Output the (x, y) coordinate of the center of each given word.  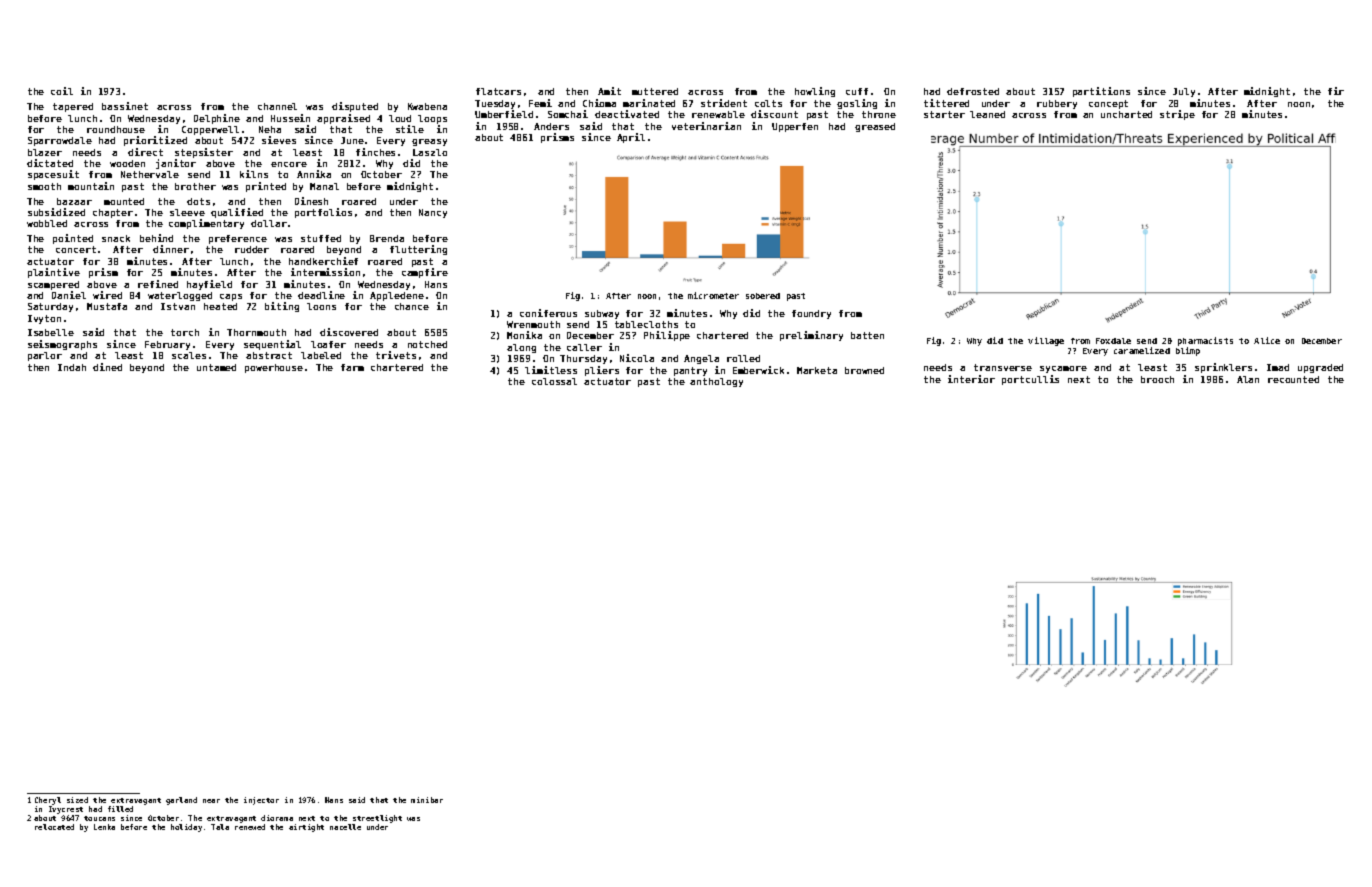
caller (584, 347)
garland (181, 801)
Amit (609, 91)
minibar (427, 800)
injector (261, 801)
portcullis (1030, 380)
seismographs (62, 345)
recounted (1293, 379)
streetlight (377, 819)
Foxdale (1113, 341)
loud (400, 118)
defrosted (973, 91)
